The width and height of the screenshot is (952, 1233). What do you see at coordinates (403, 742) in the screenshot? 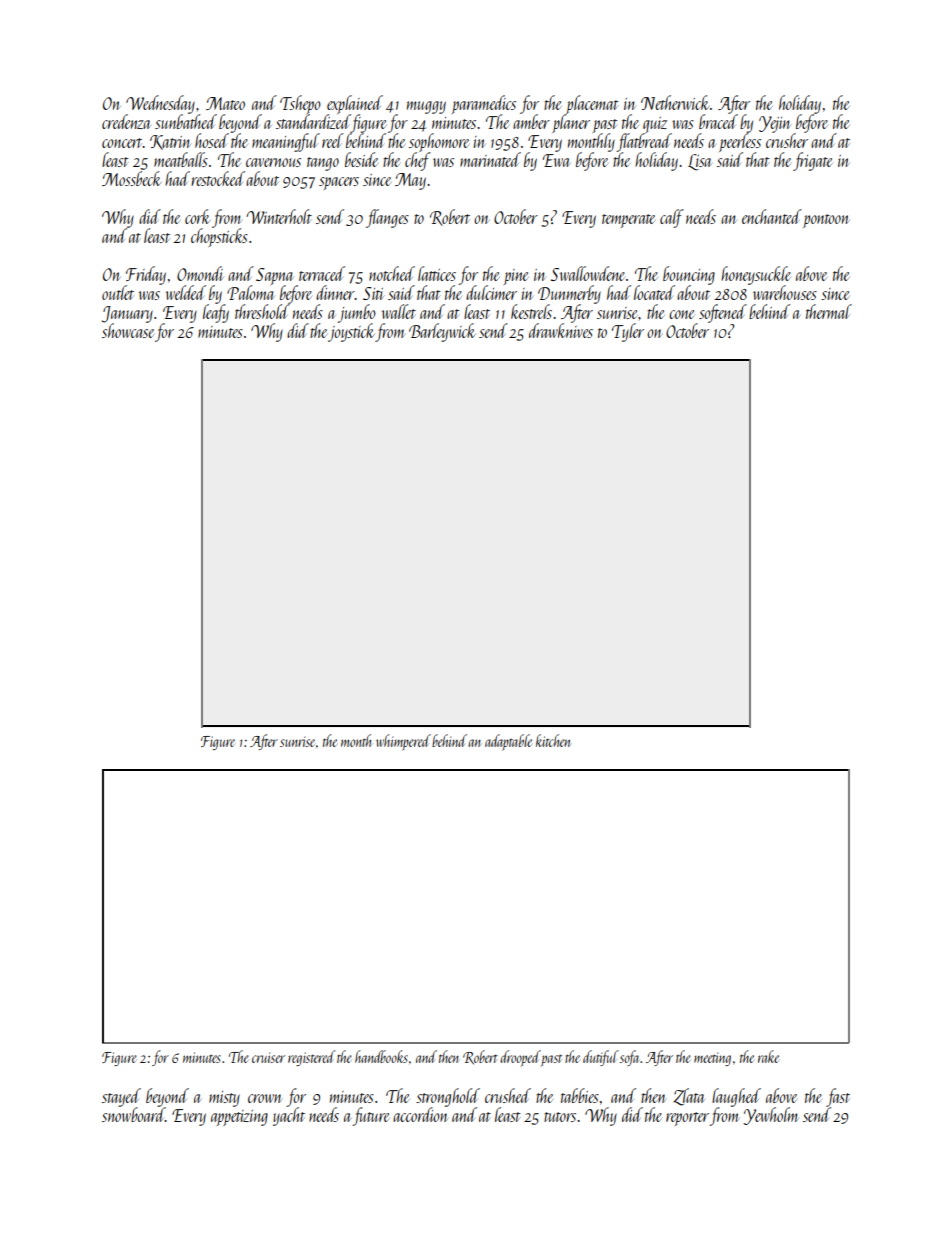
I see `whimpered` at bounding box center [403, 742].
